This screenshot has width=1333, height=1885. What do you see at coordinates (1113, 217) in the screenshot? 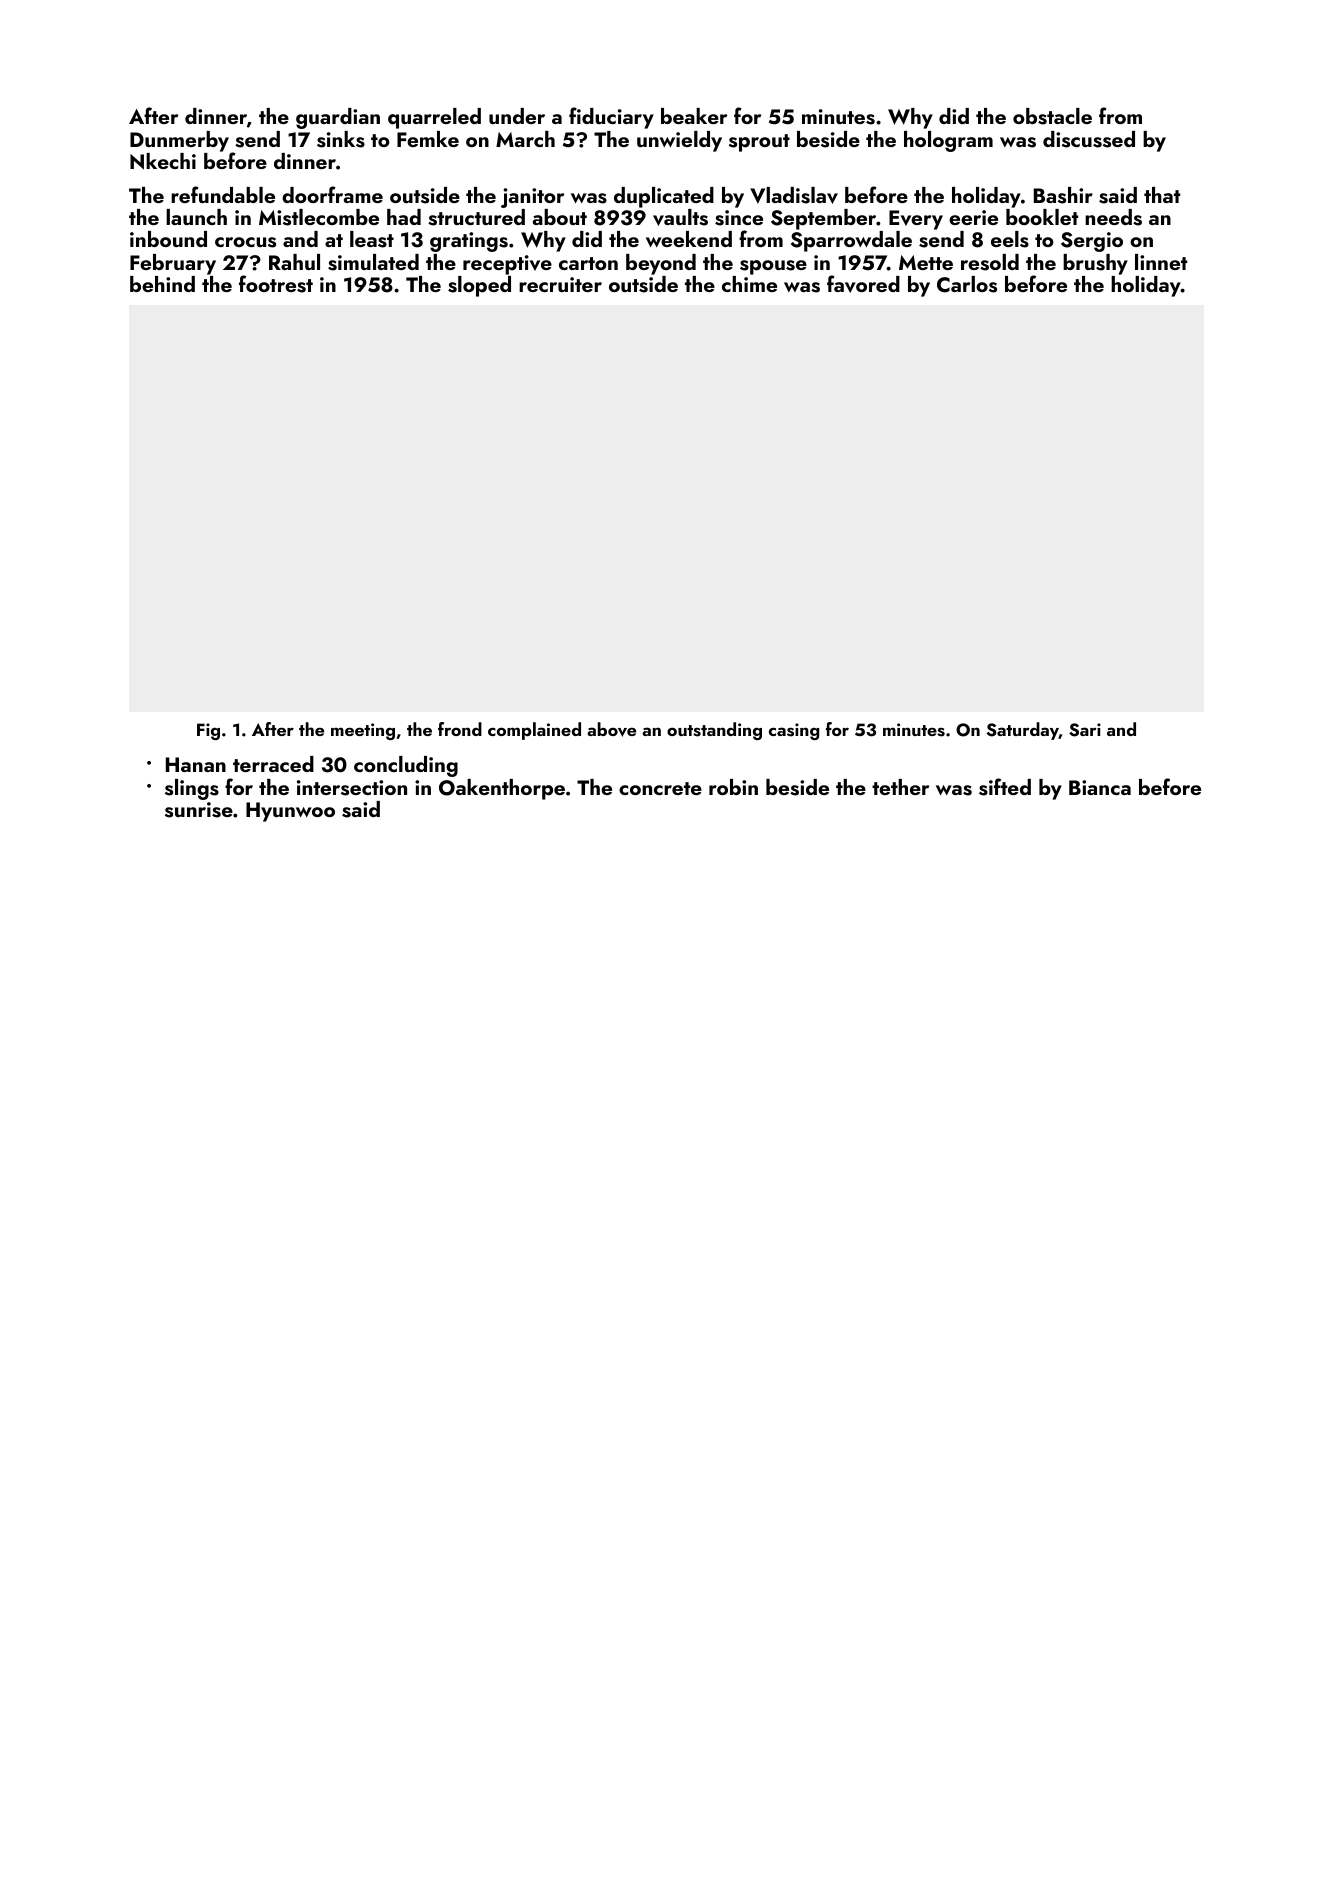
I see `needs` at bounding box center [1113, 217].
